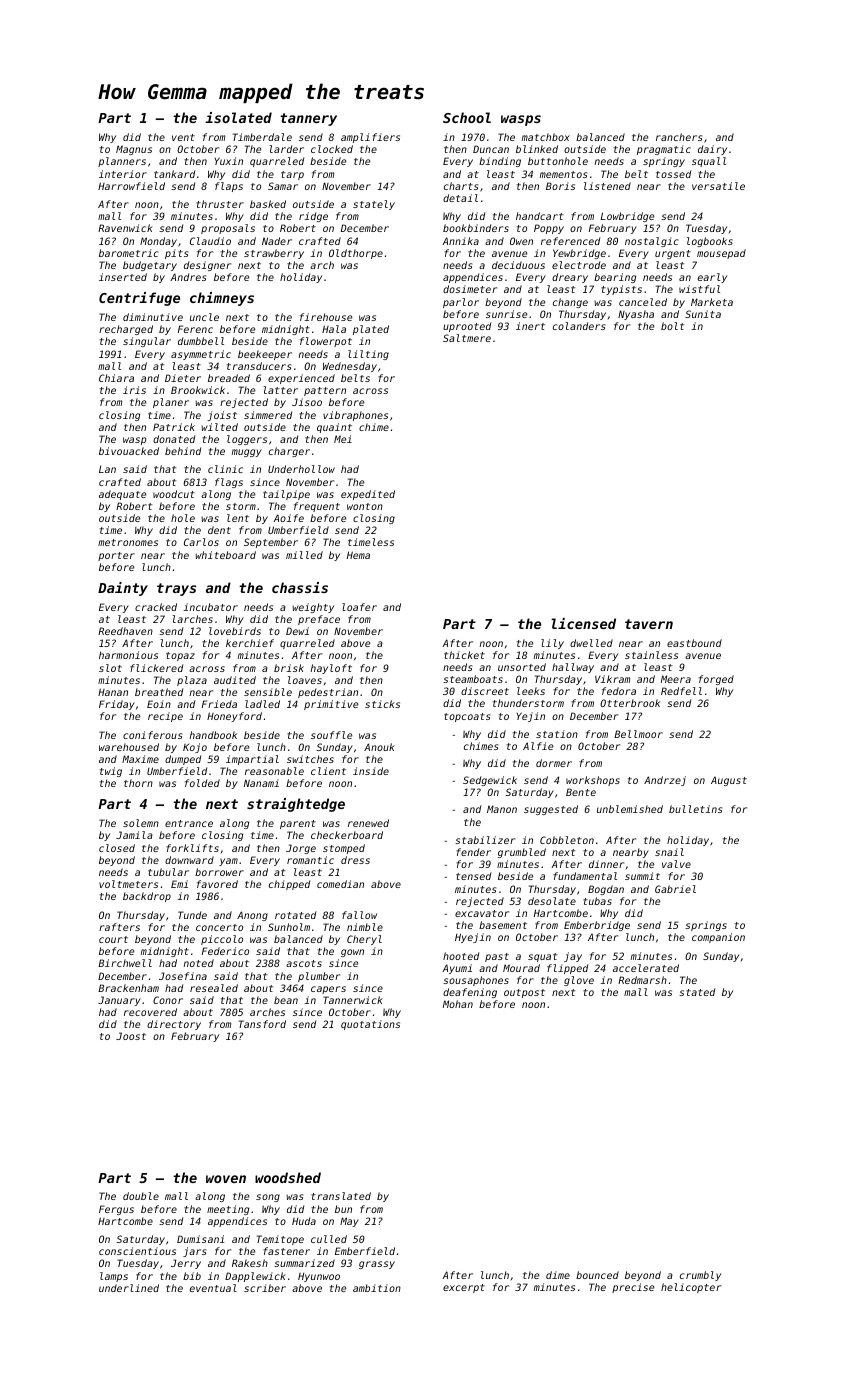 The width and height of the document is (849, 1400). What do you see at coordinates (546, 137) in the document?
I see `matchbox` at bounding box center [546, 137].
